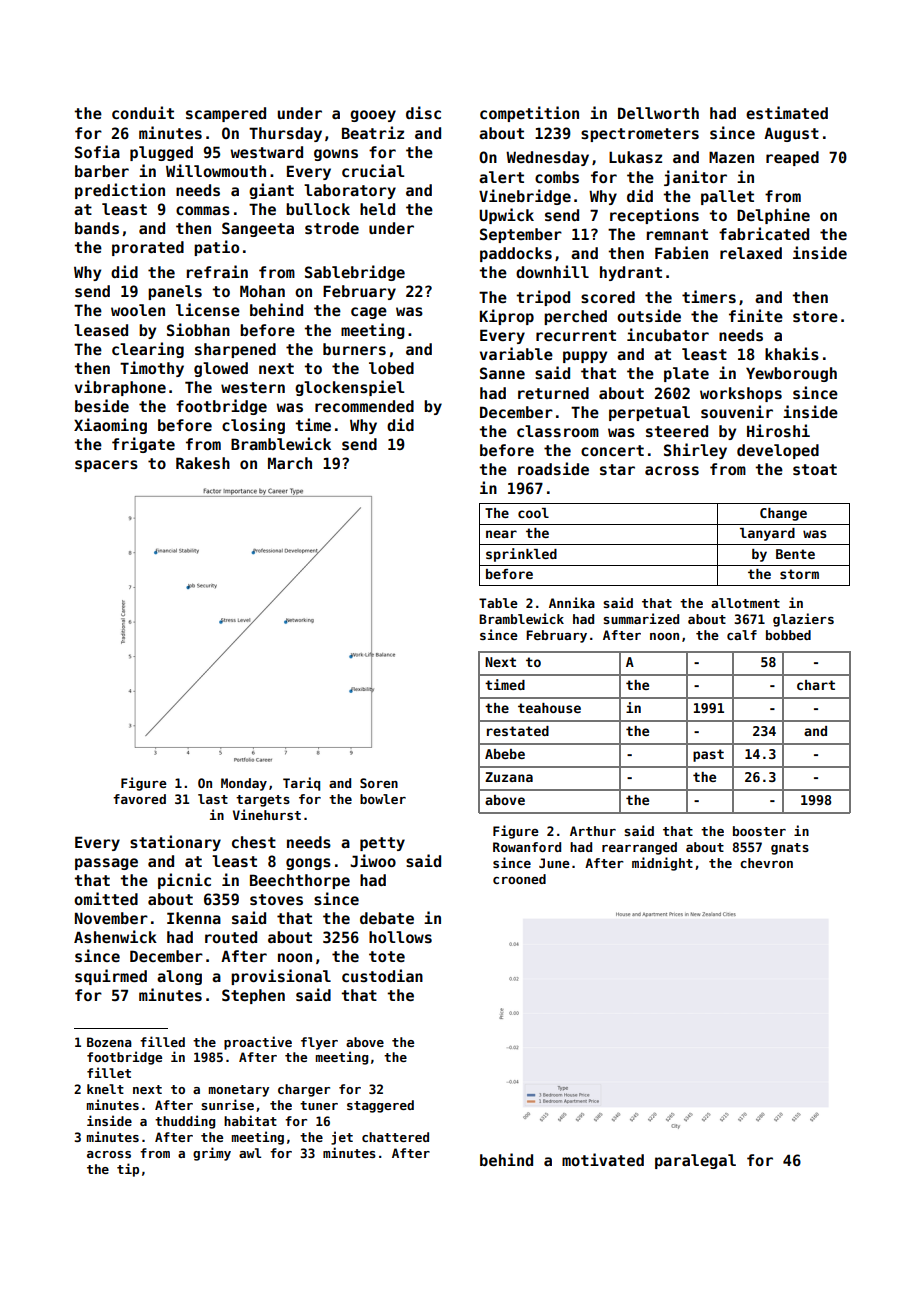 This page has height=1314, width=924. I want to click on competition, so click(529, 114).
